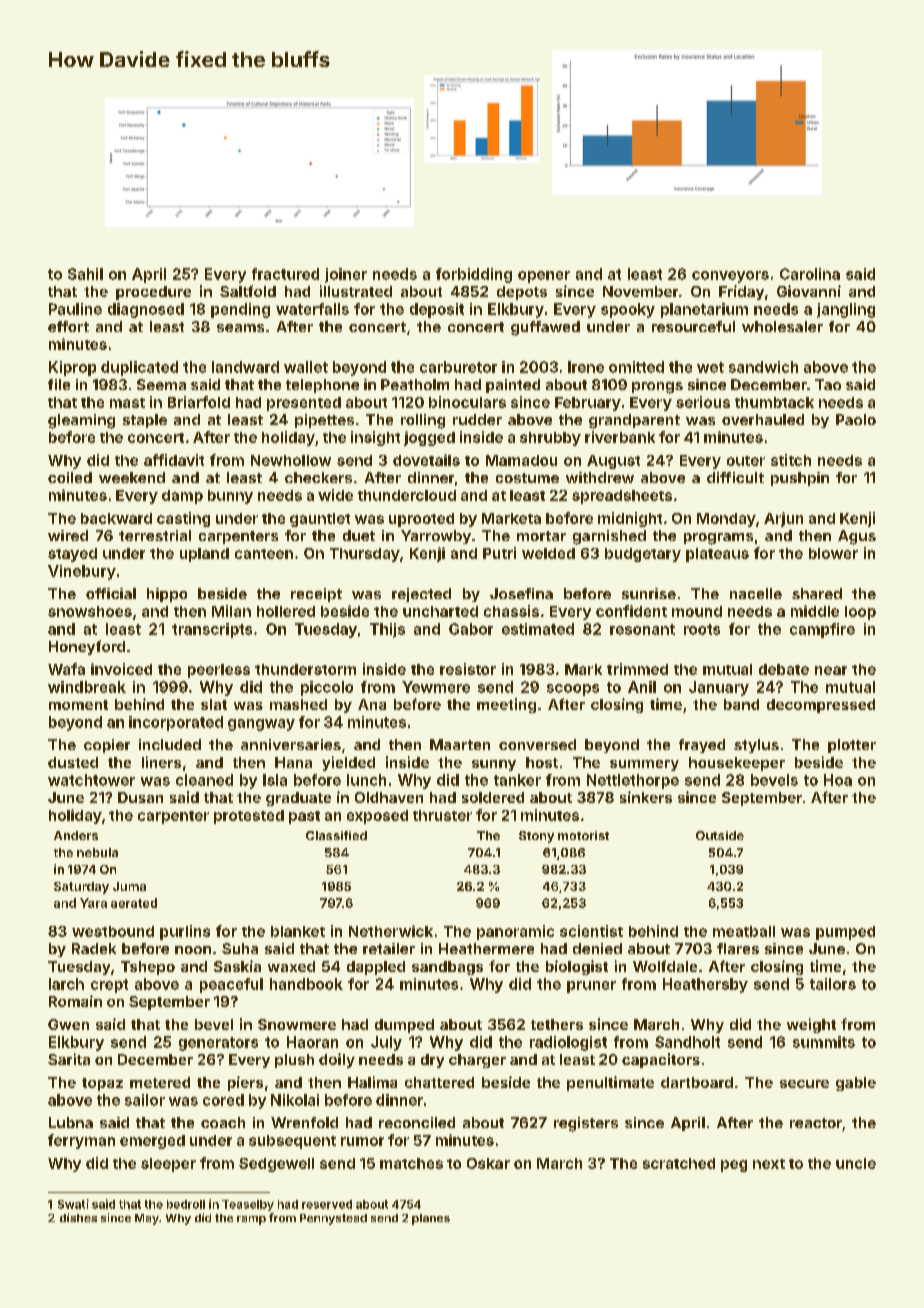 This page has width=924, height=1308. What do you see at coordinates (702, 629) in the page?
I see `roots` at bounding box center [702, 629].
